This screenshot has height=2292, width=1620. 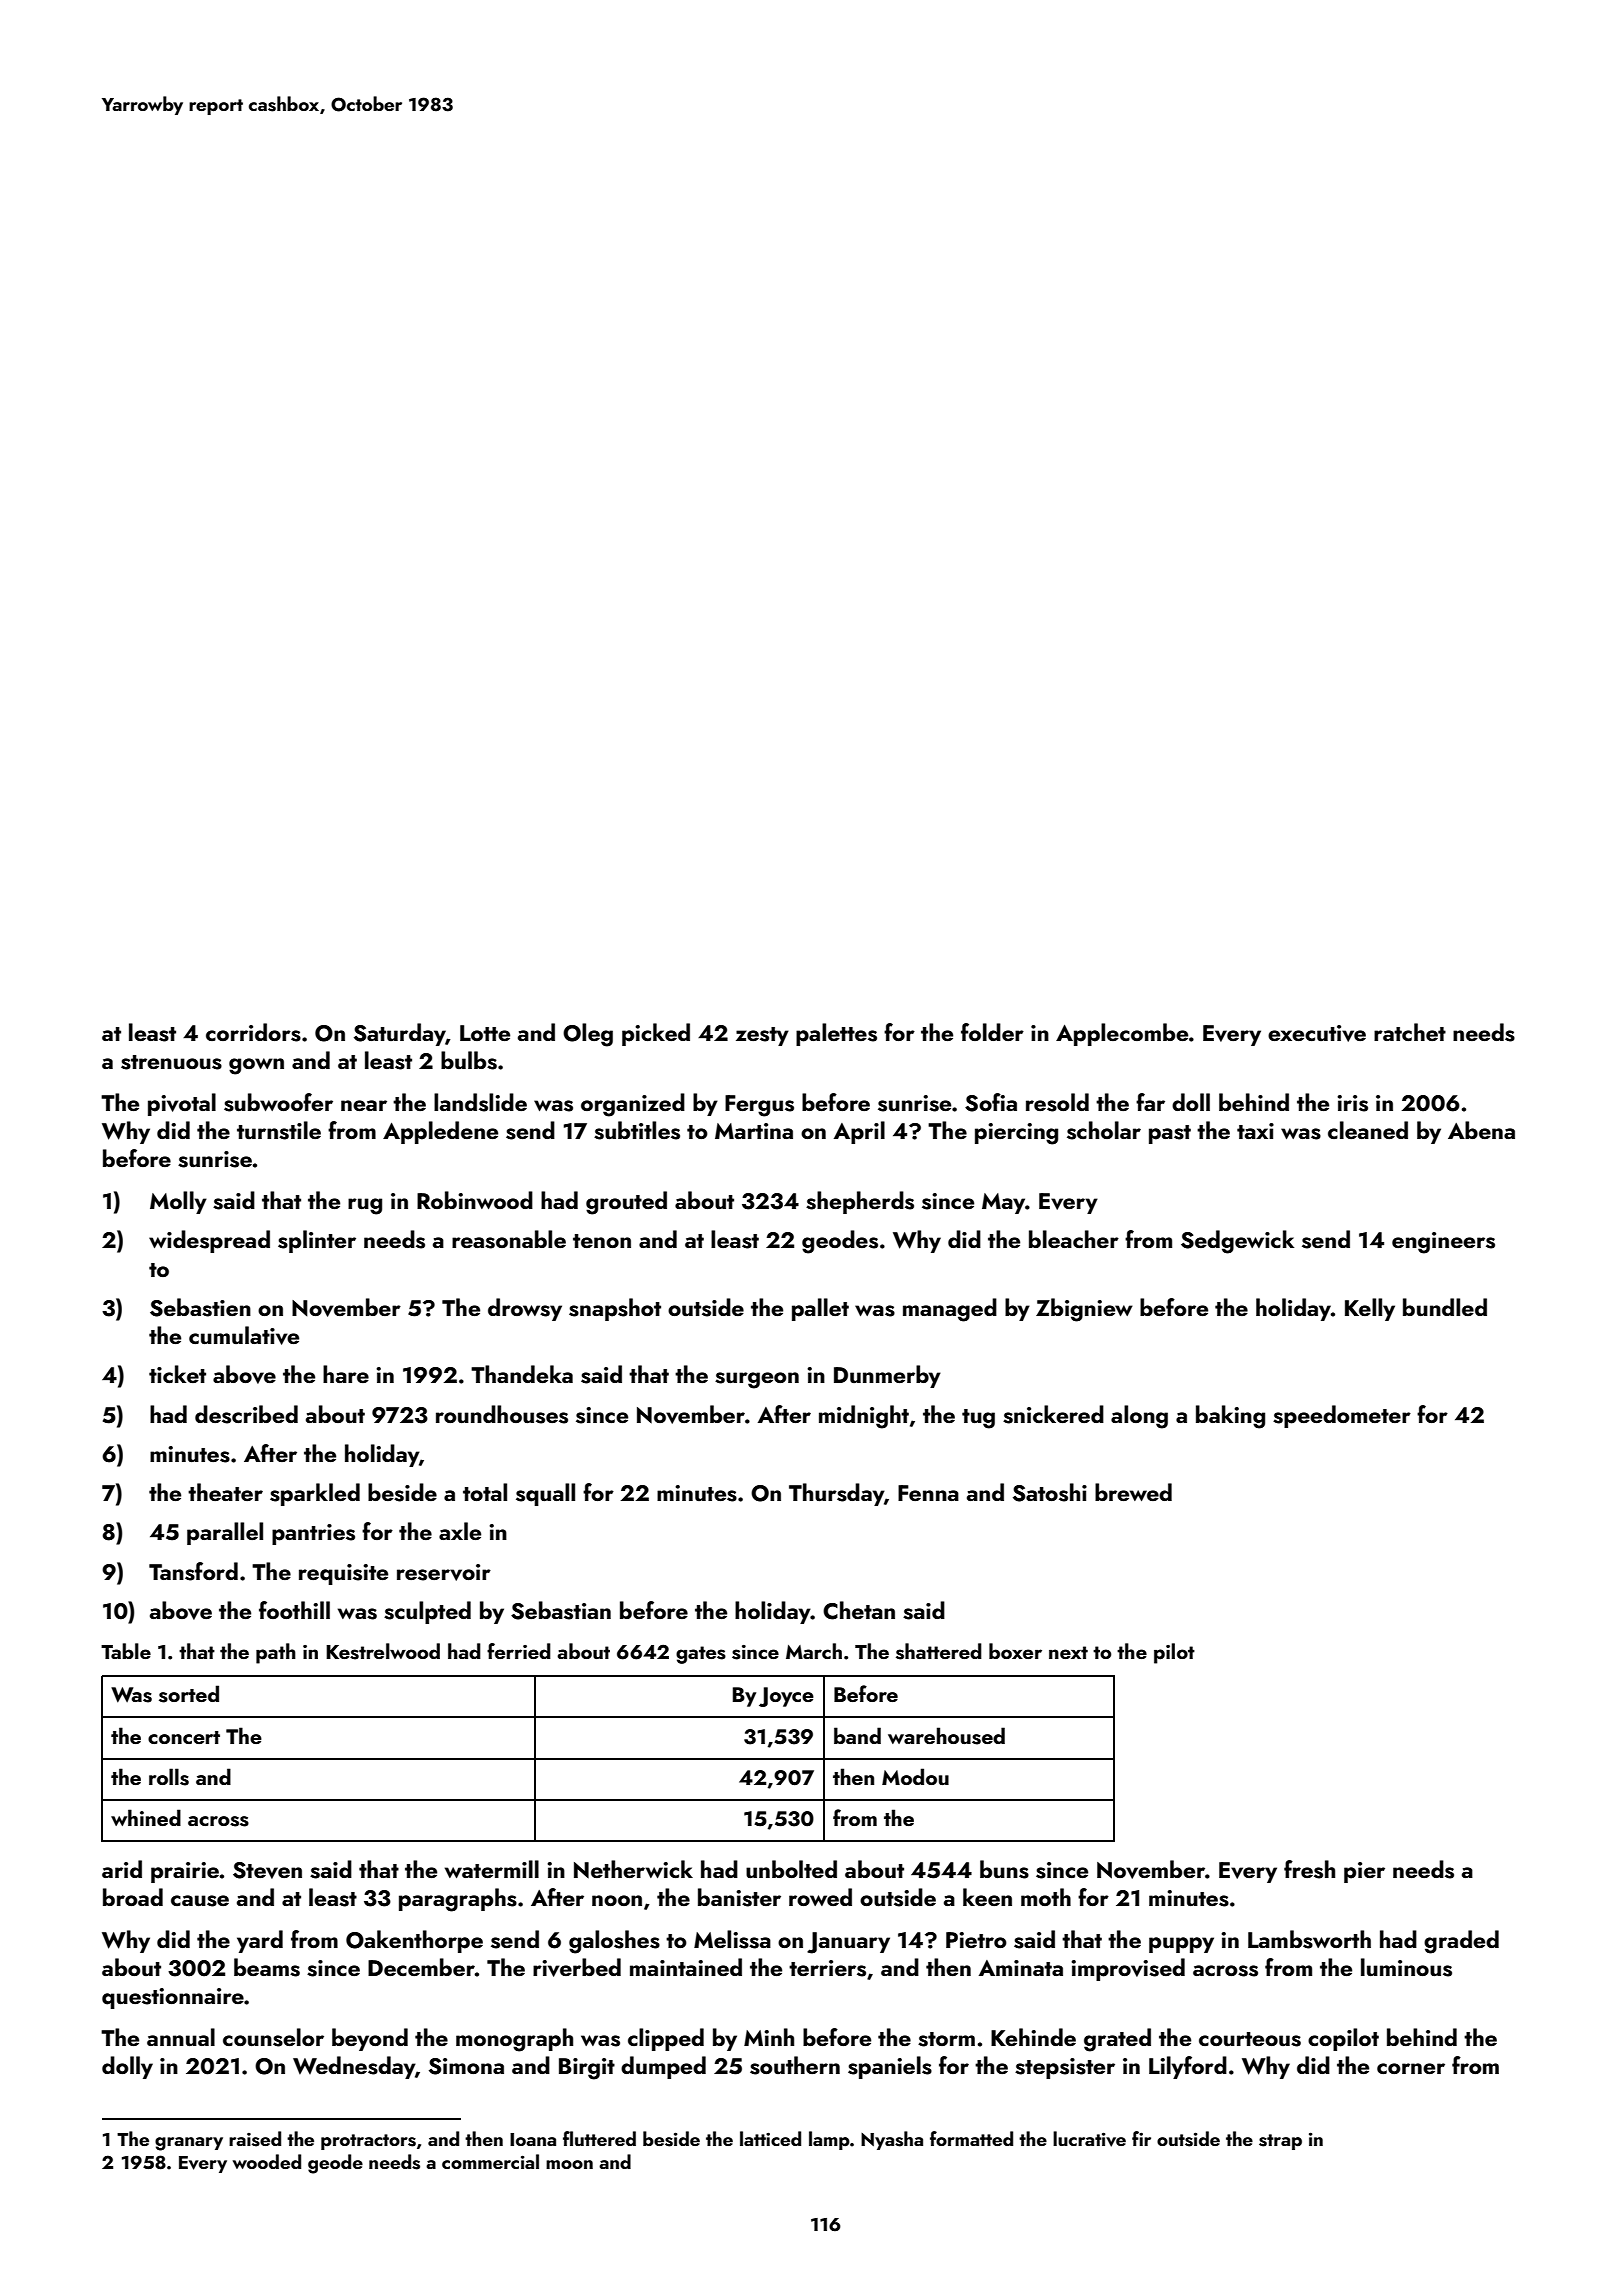 What do you see at coordinates (244, 1335) in the screenshot?
I see `cumulative` at bounding box center [244, 1335].
